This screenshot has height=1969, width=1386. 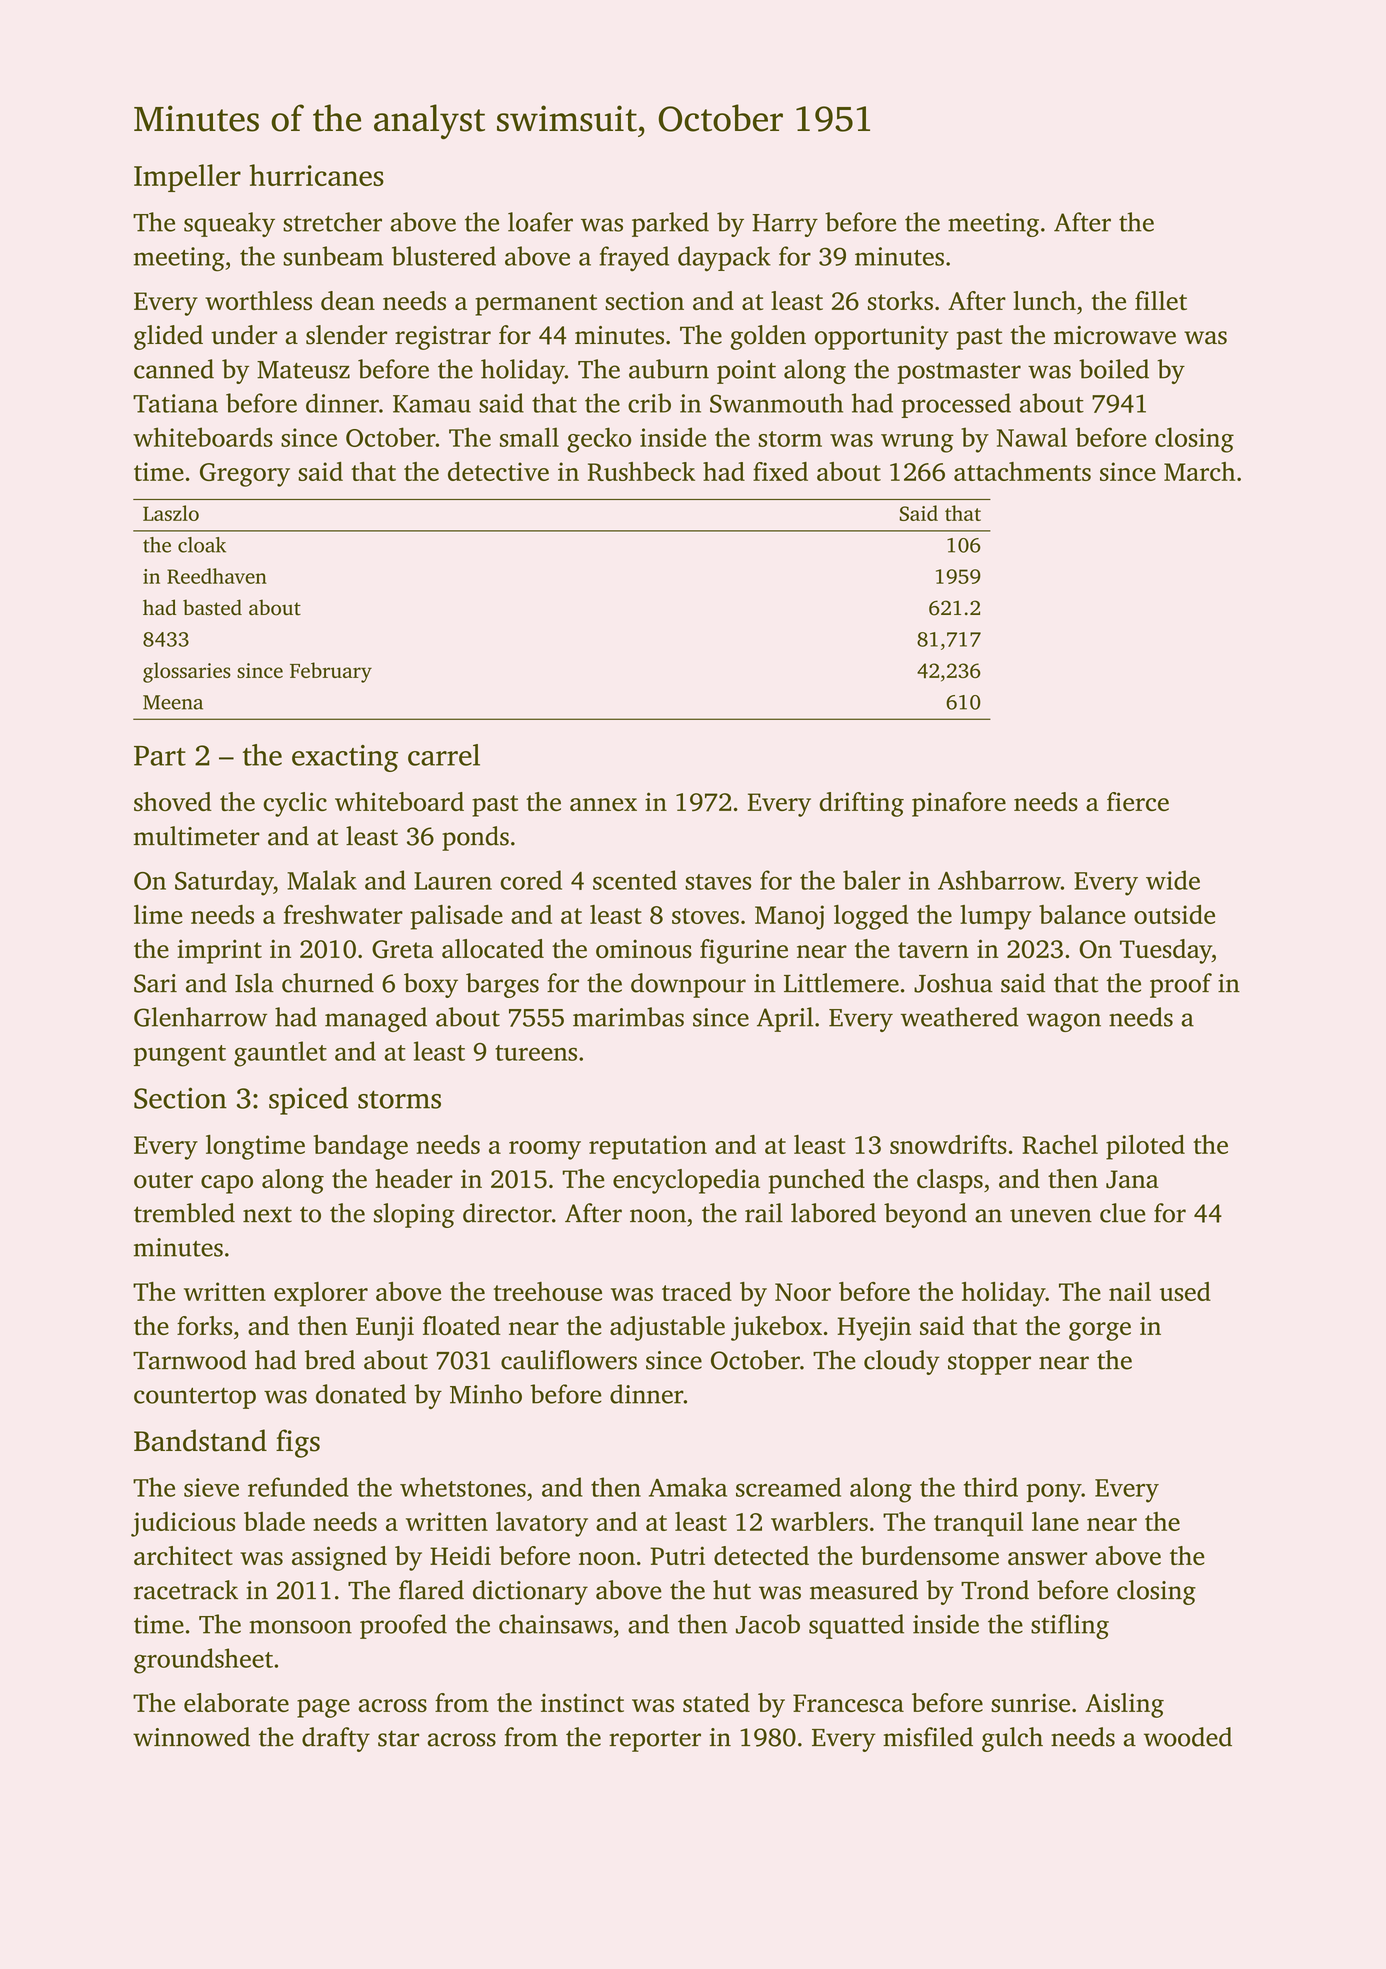 I want to click on annex, so click(x=603, y=804).
